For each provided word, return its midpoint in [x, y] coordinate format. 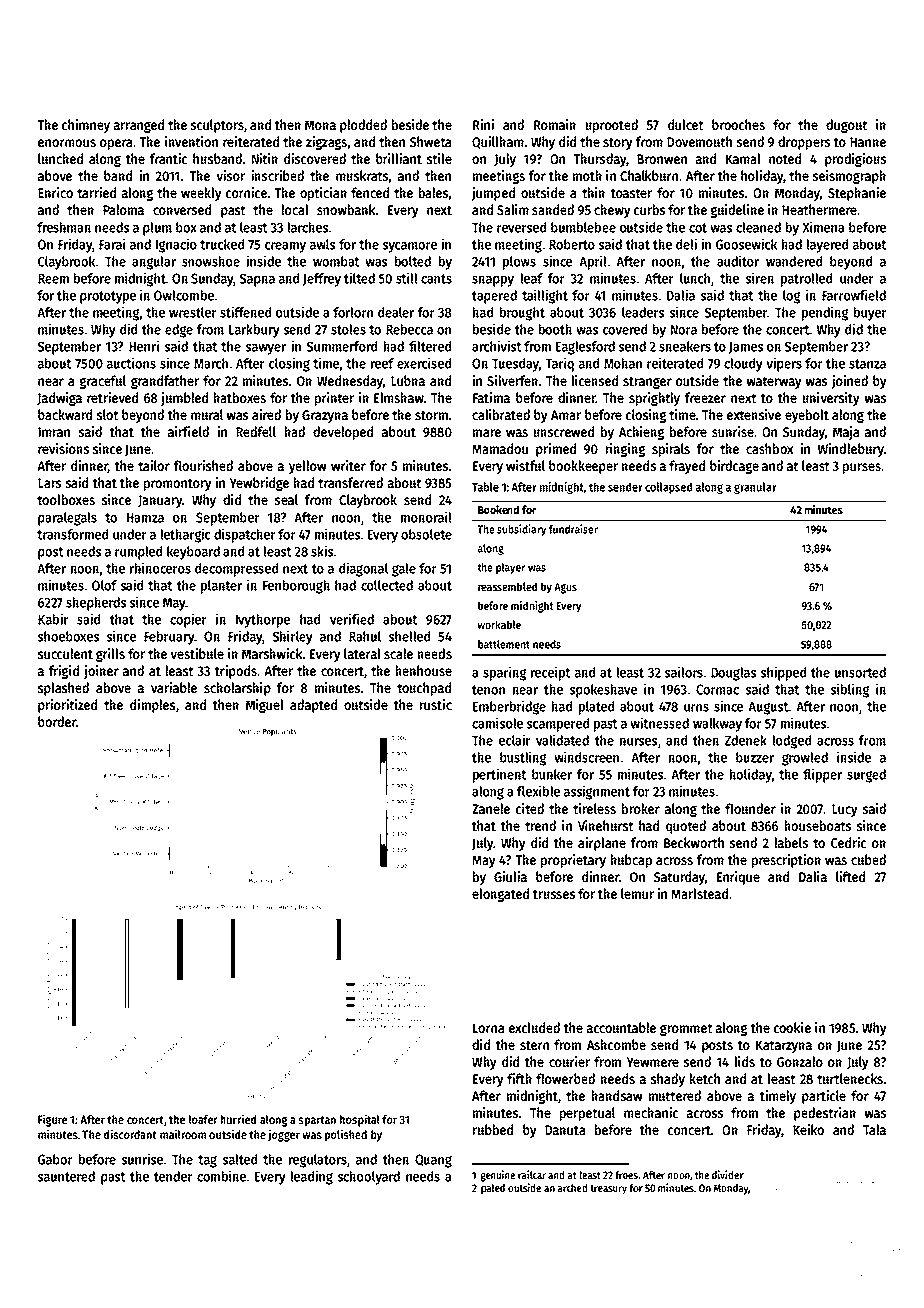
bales [433, 192]
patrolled [806, 280]
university [831, 399]
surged [866, 776]
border [57, 721]
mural [207, 414]
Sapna [257, 280]
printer [334, 399]
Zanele [491, 808]
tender [173, 1176]
